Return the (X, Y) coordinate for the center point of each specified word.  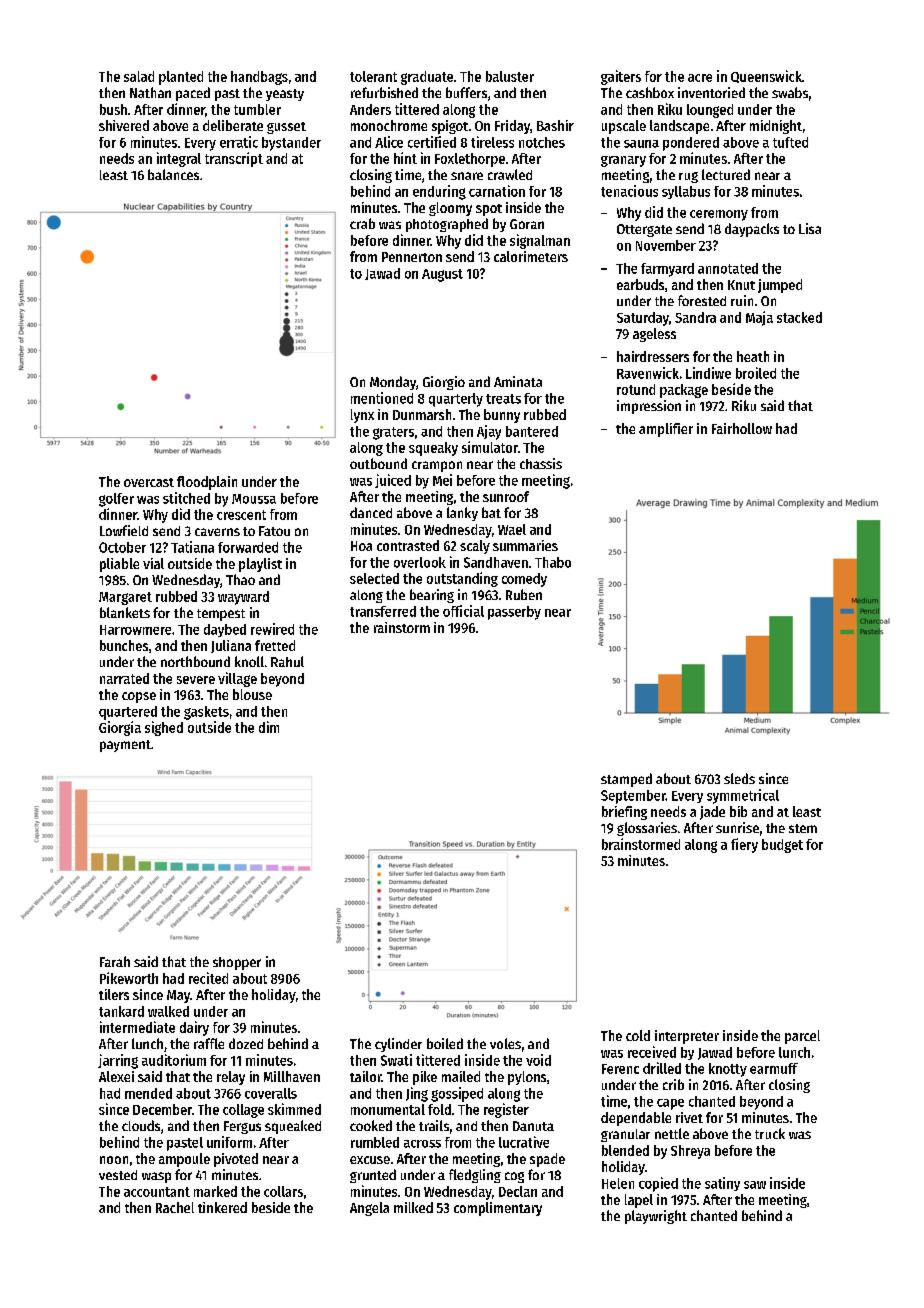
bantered (532, 431)
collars (283, 1191)
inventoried (711, 92)
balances (173, 174)
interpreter (687, 1037)
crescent (241, 515)
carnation (497, 191)
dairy (194, 1028)
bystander (291, 144)
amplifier (666, 430)
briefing (624, 813)
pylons (527, 1078)
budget (782, 846)
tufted (790, 142)
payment (125, 746)
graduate (427, 78)
